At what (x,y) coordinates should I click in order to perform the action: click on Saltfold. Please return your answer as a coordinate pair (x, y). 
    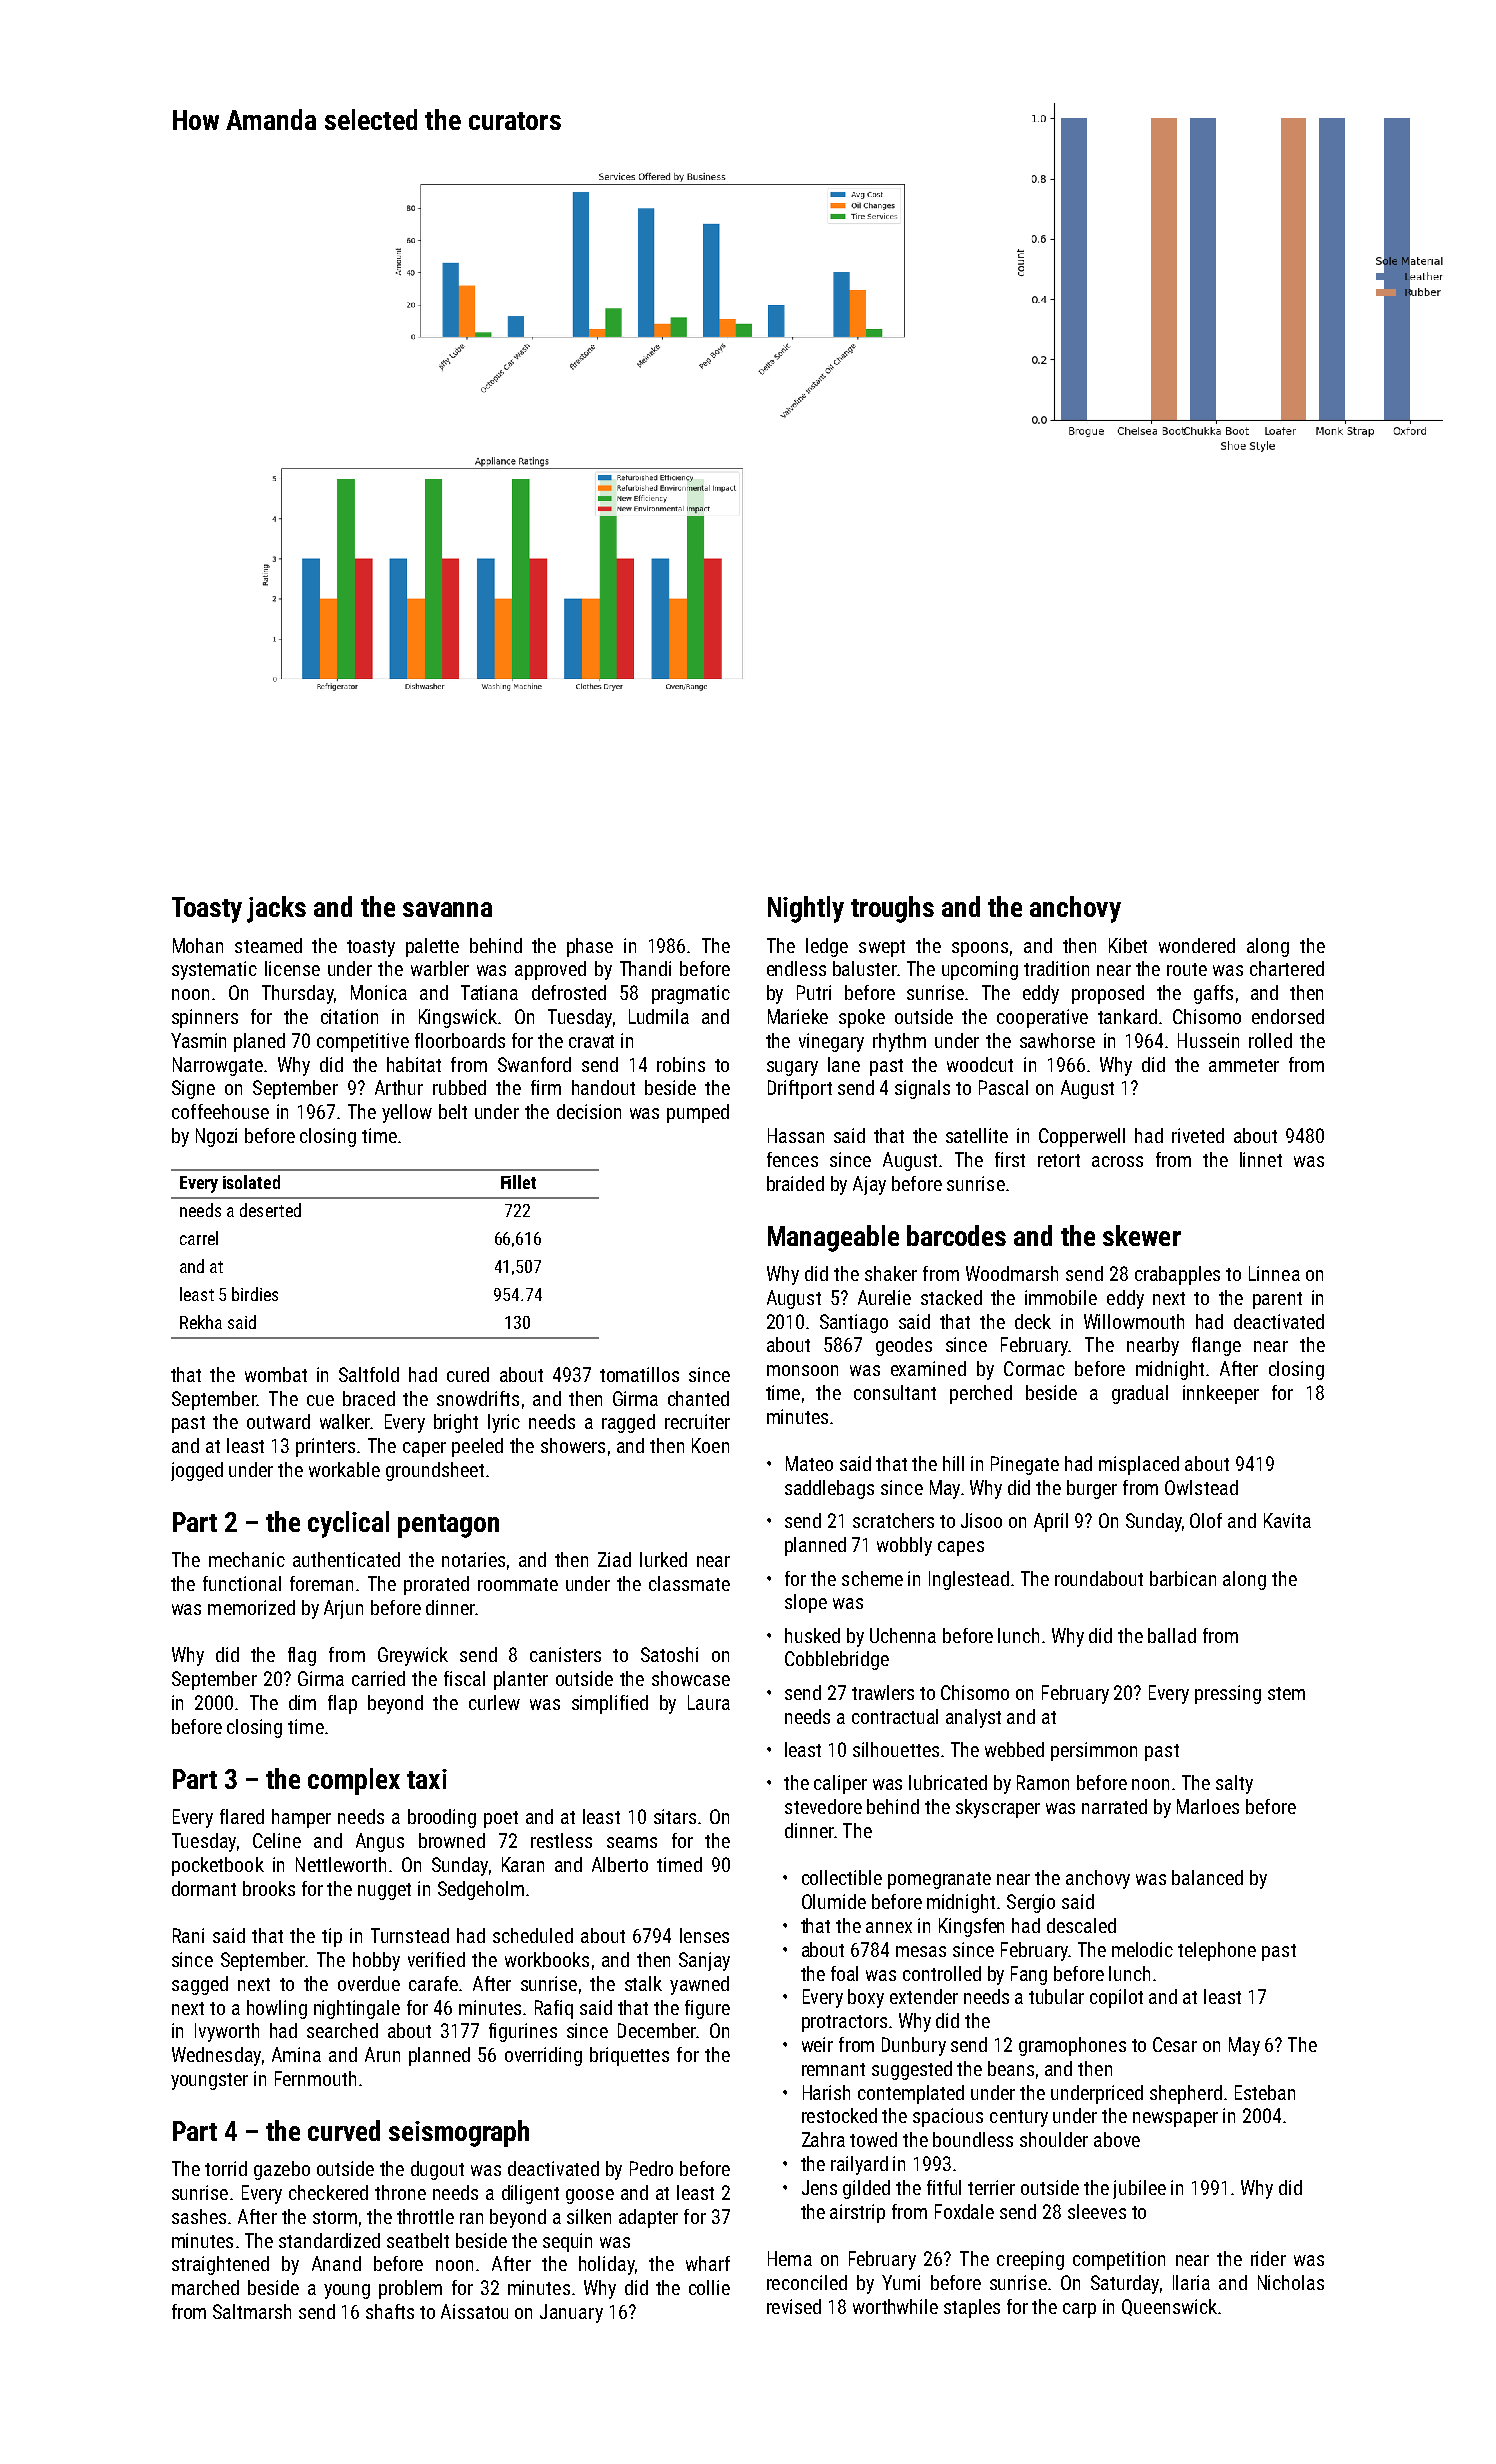
    Looking at the image, I should click on (369, 1374).
